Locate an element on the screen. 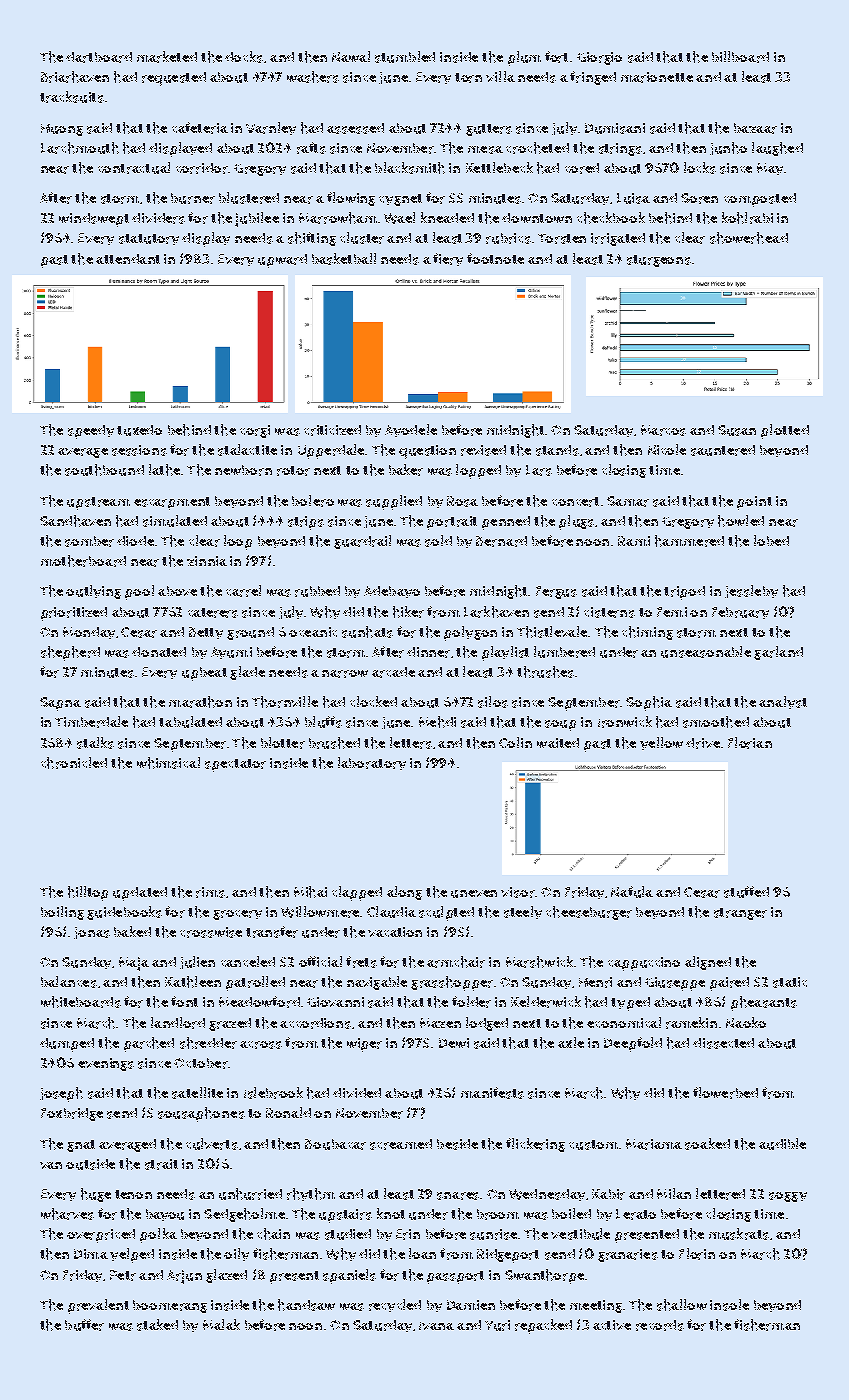  billboard is located at coordinates (740, 57).
